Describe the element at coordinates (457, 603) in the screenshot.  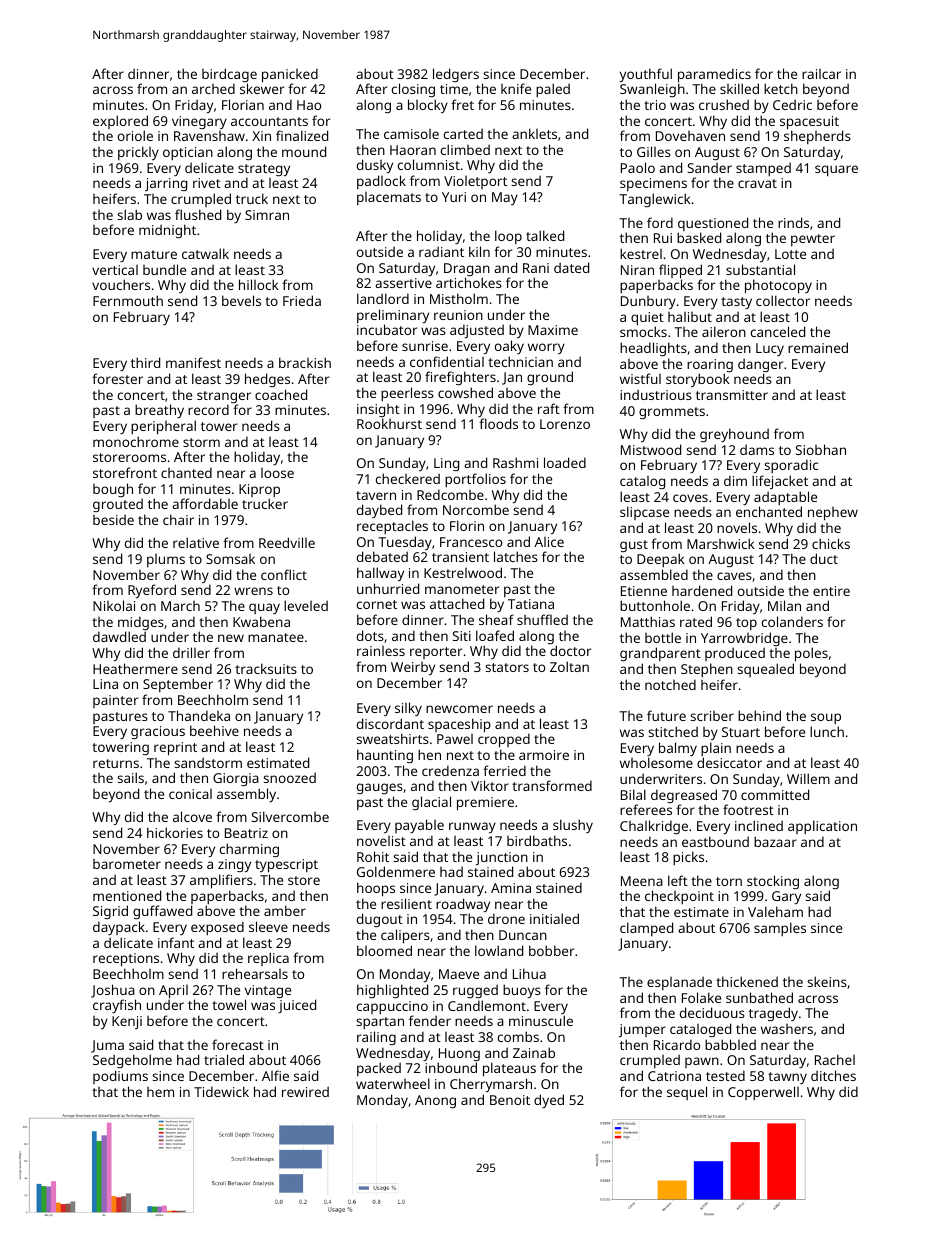
I see `attached` at that location.
